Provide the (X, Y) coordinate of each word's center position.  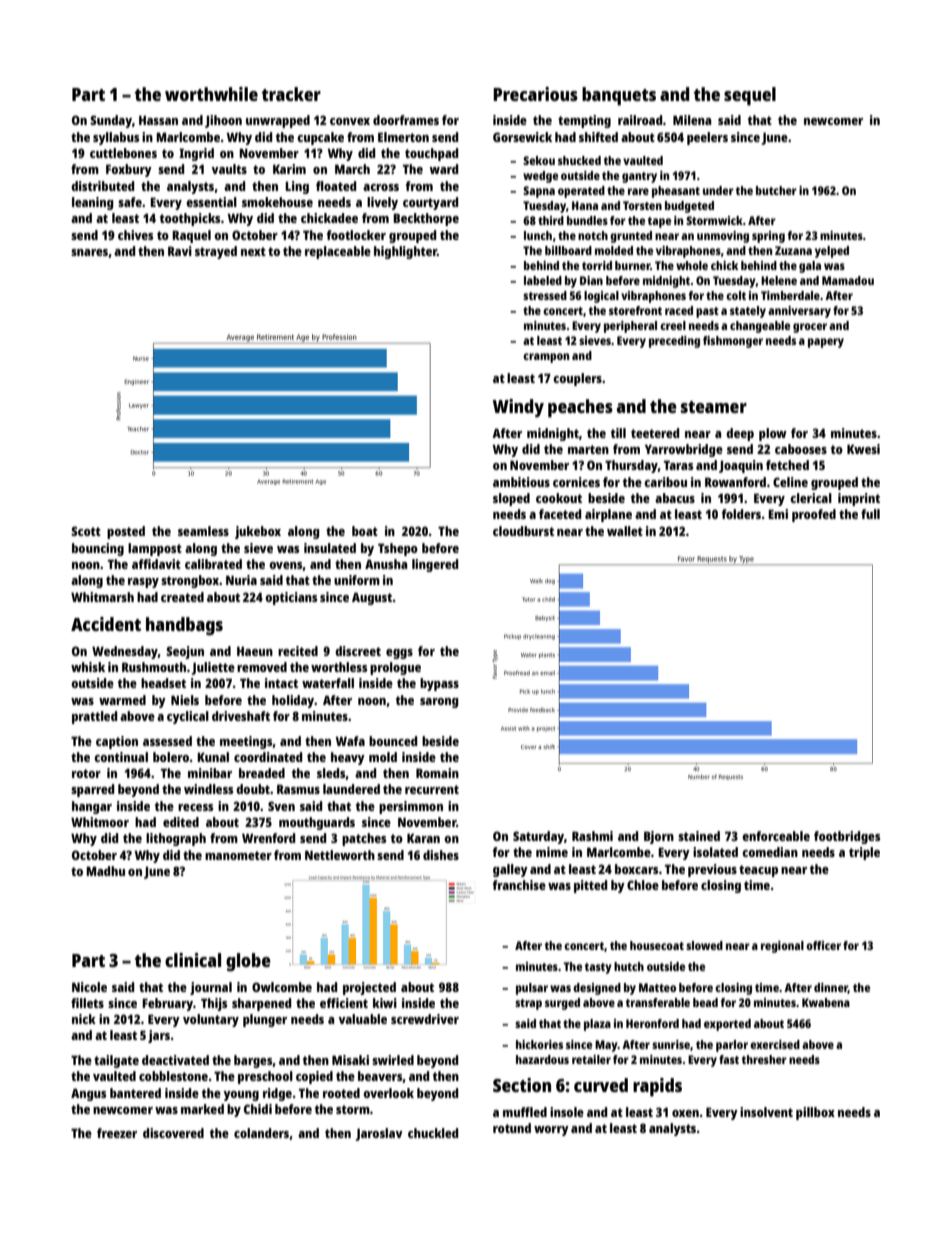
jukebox (258, 532)
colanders (261, 1133)
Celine (790, 482)
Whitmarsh (102, 597)
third (551, 220)
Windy (518, 408)
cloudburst (523, 531)
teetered (655, 433)
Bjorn (659, 837)
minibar (210, 773)
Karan (423, 838)
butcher (776, 190)
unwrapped (278, 121)
